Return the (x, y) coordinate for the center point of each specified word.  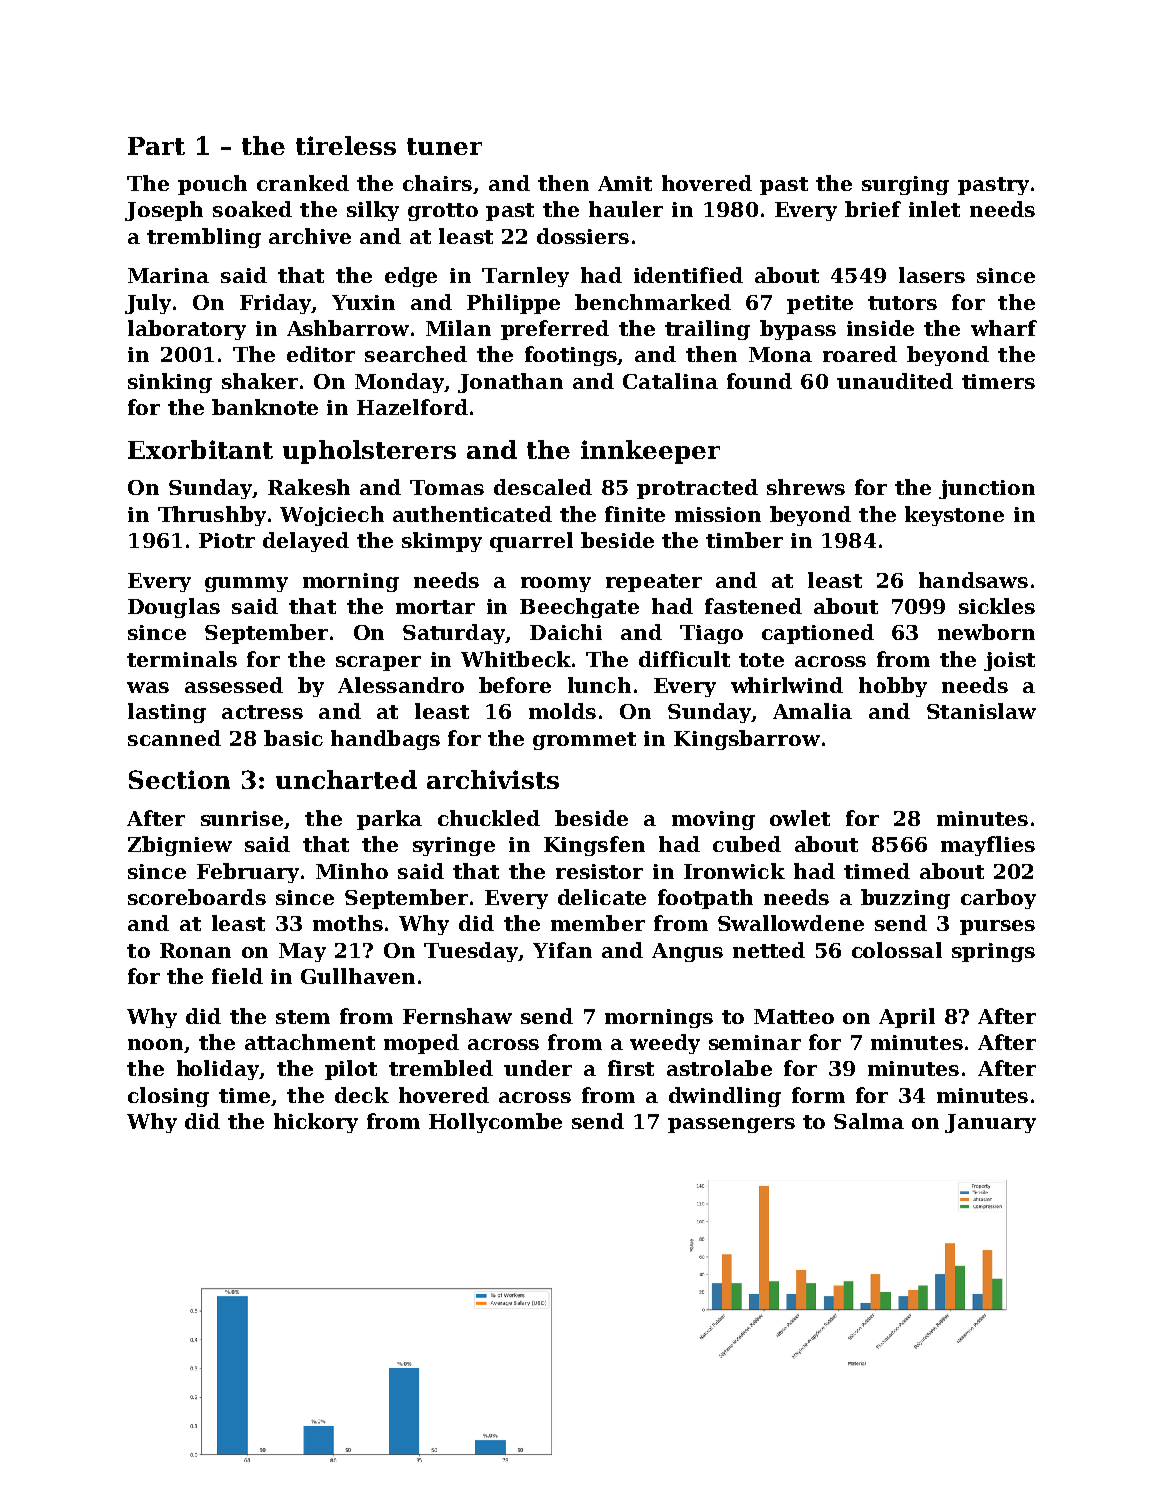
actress (262, 712)
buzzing (905, 899)
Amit (625, 183)
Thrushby (212, 516)
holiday (218, 1070)
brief (873, 209)
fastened (753, 606)
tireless (346, 145)
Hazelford (412, 407)
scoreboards (197, 897)
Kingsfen (594, 846)
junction (987, 489)
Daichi (566, 632)
